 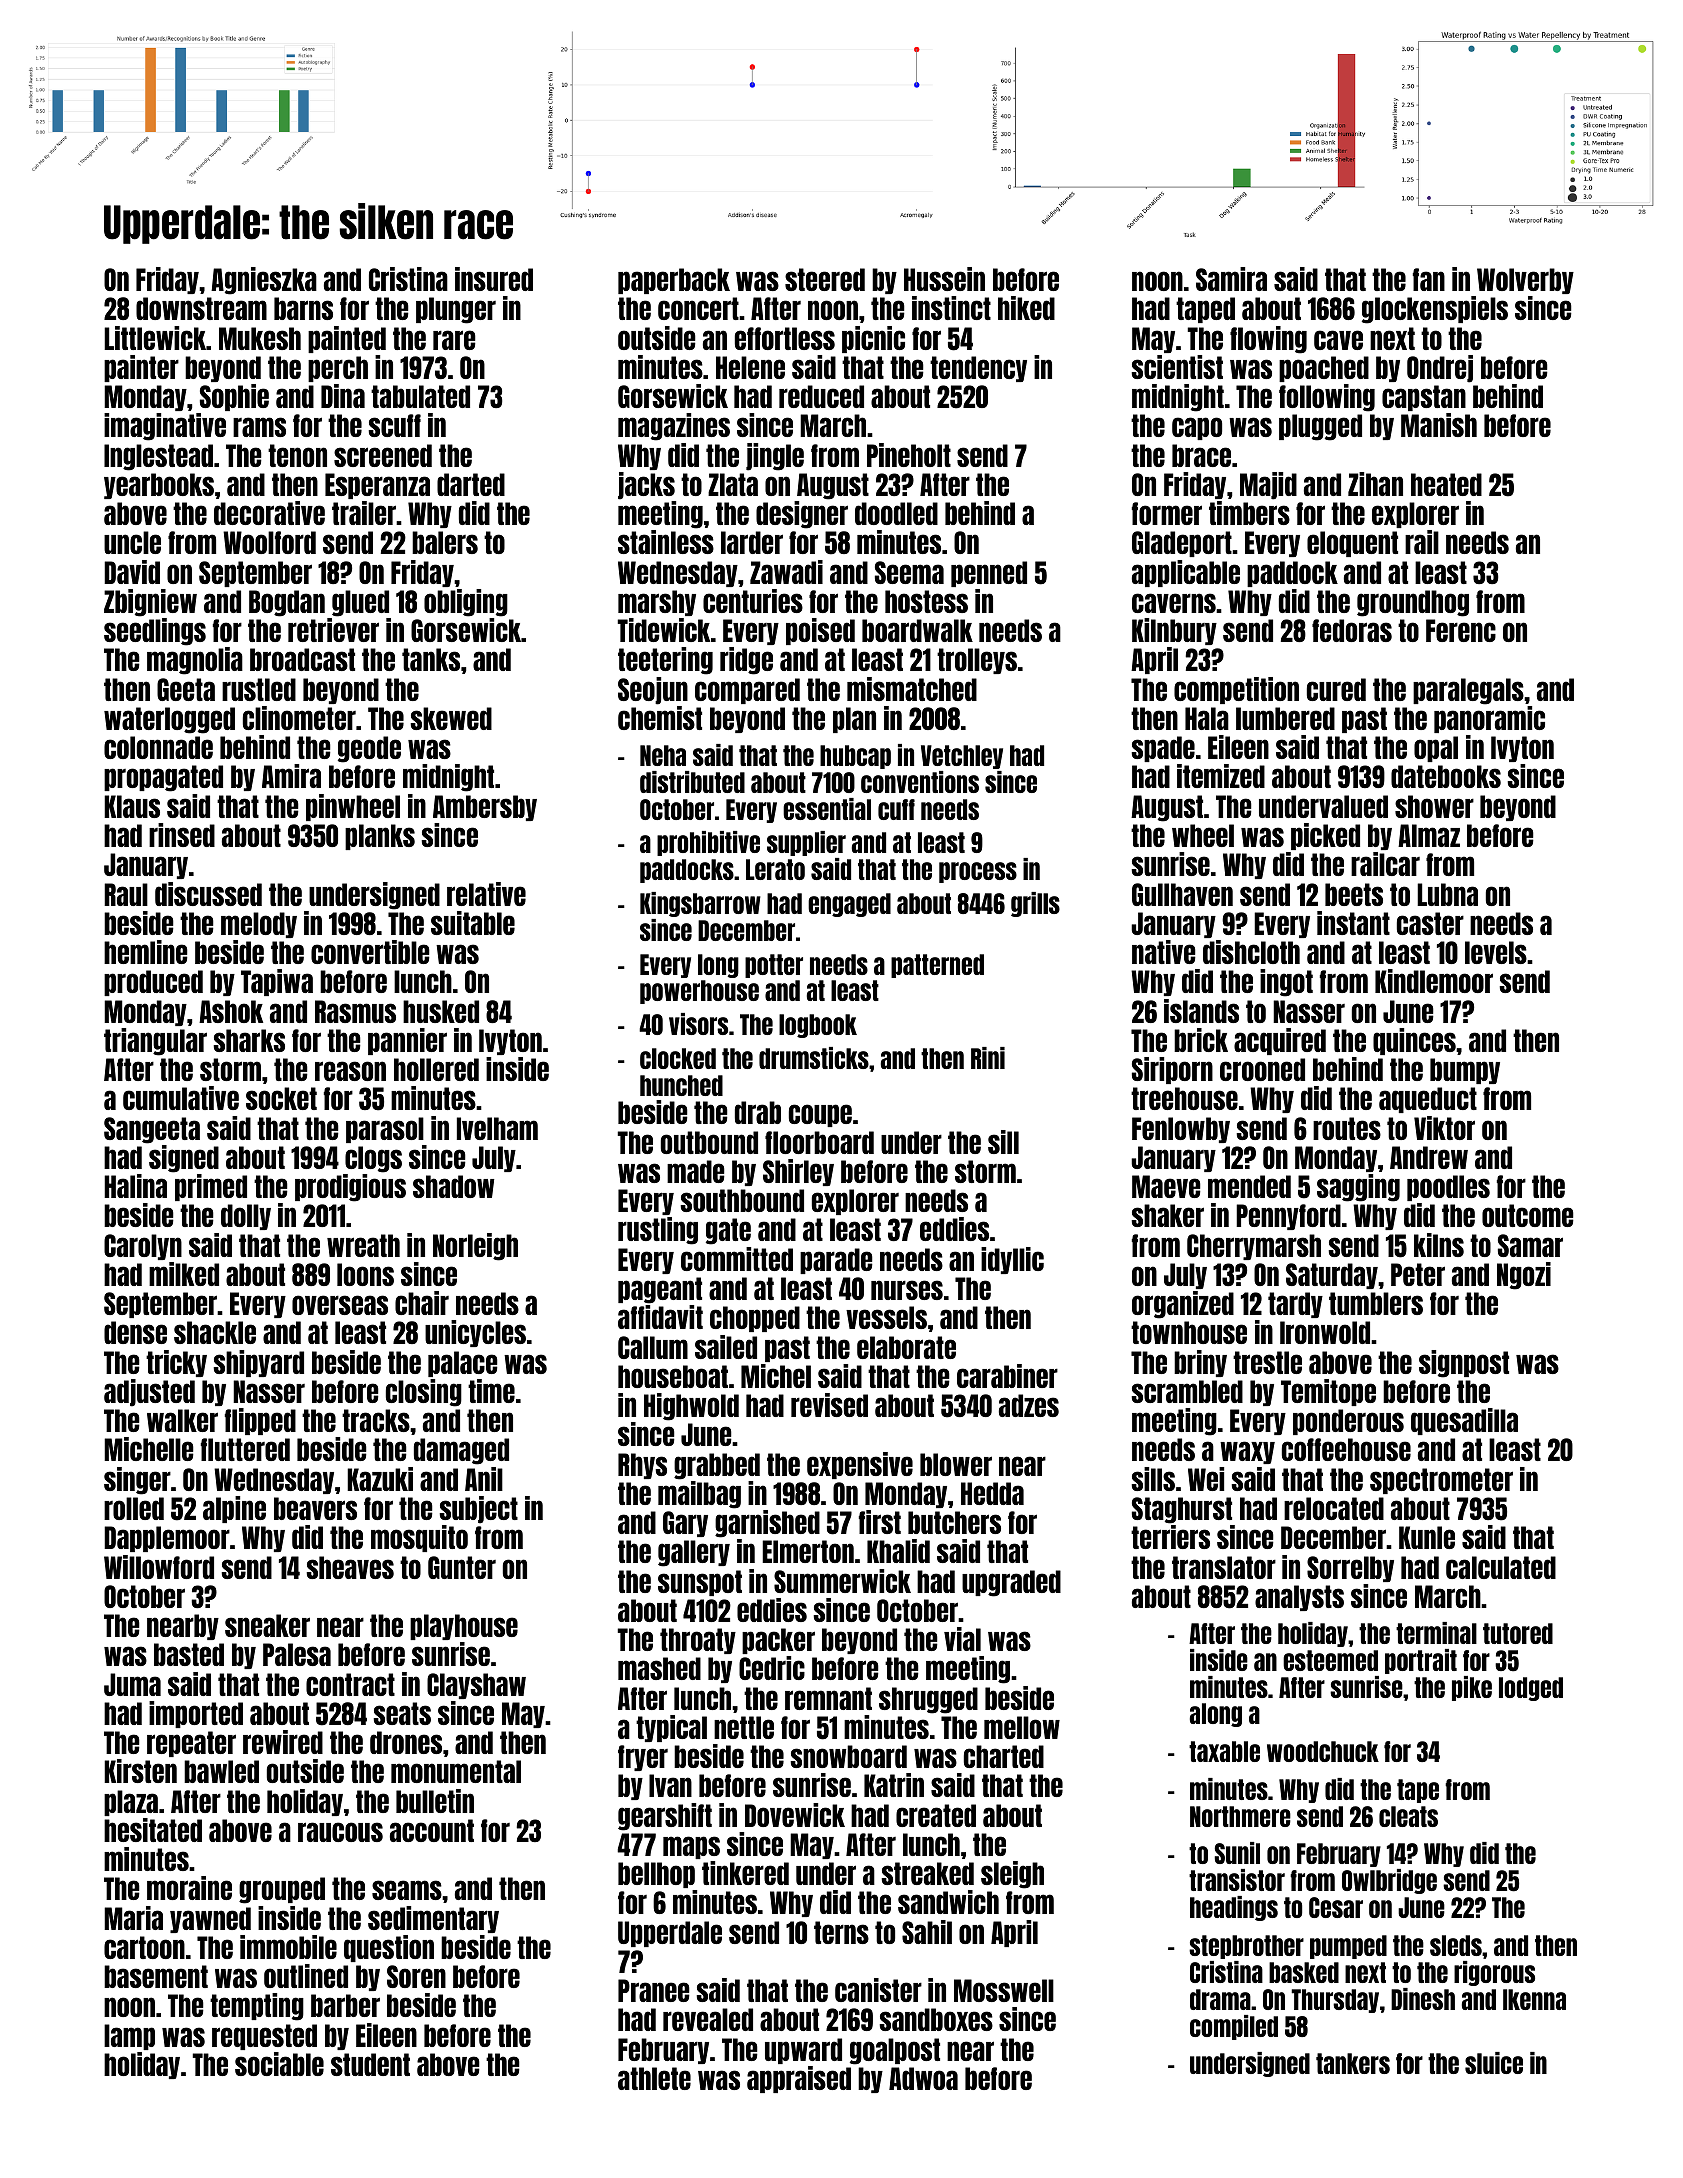 I want to click on quesadilla, so click(x=1464, y=1421).
